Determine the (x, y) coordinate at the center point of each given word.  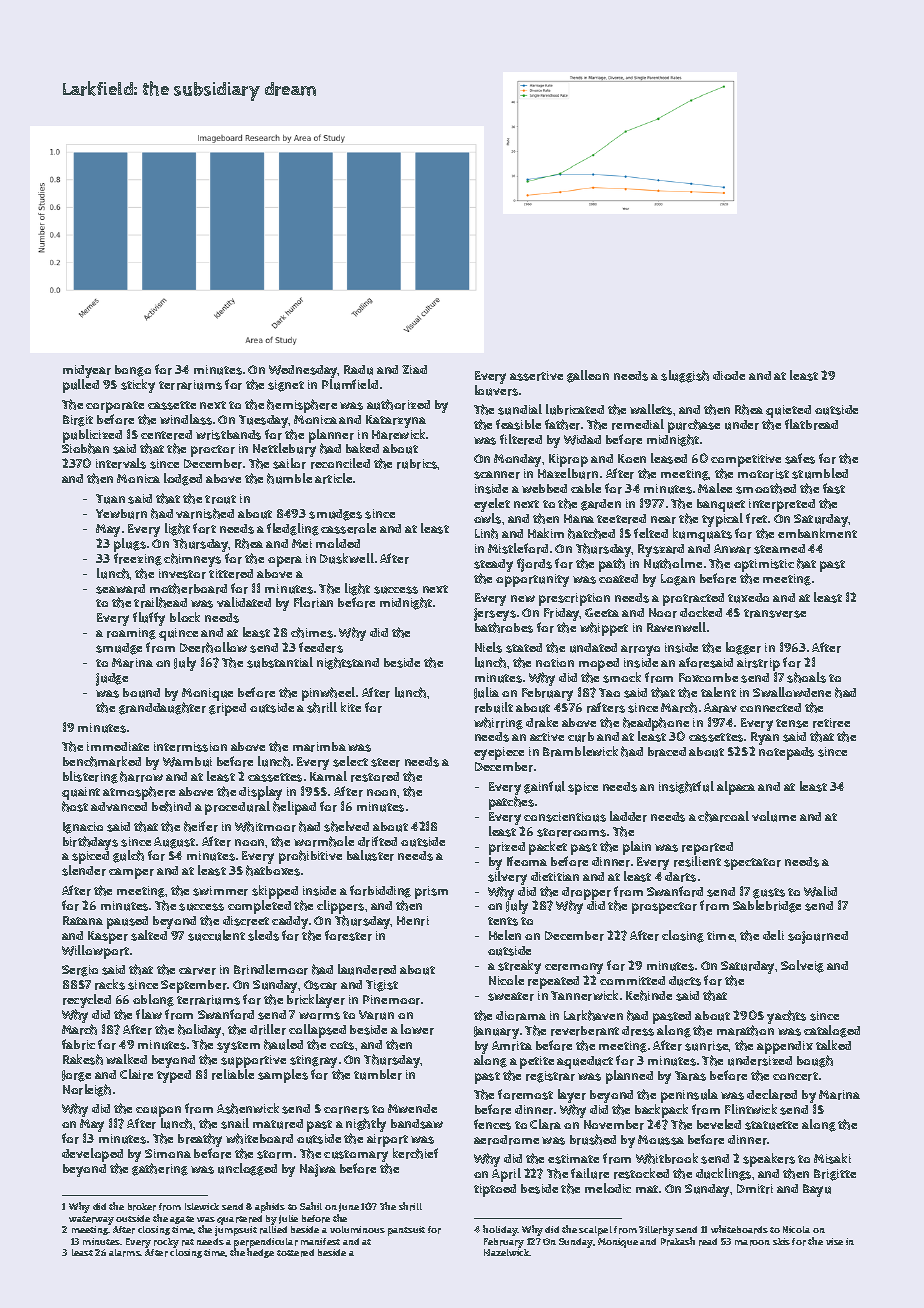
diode (729, 375)
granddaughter (162, 708)
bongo (133, 371)
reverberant (585, 1031)
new (523, 598)
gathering (160, 1169)
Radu (358, 370)
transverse (775, 613)
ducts (685, 981)
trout (220, 499)
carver (197, 971)
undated (593, 648)
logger (743, 648)
